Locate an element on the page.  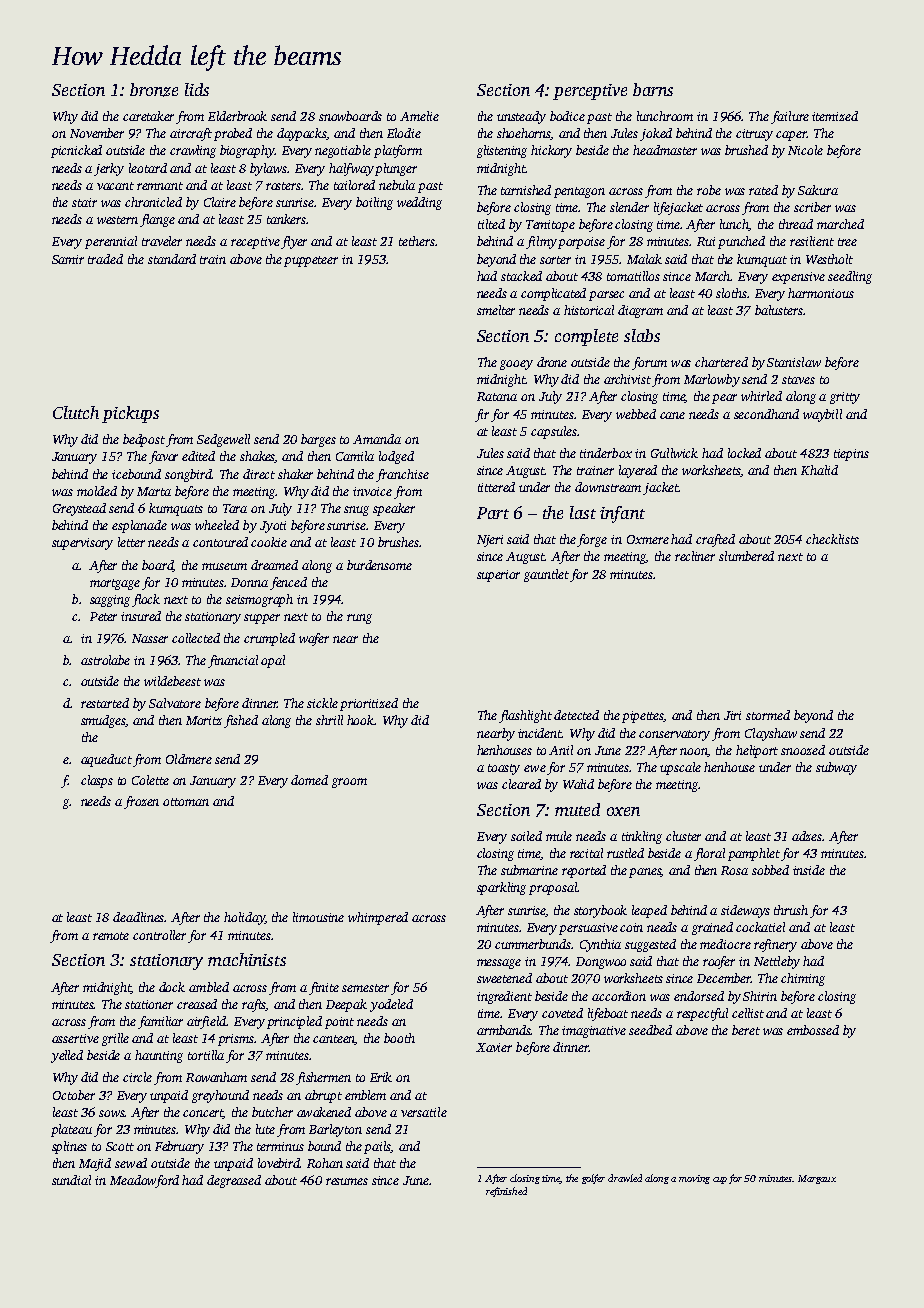
refinished is located at coordinates (506, 1192).
